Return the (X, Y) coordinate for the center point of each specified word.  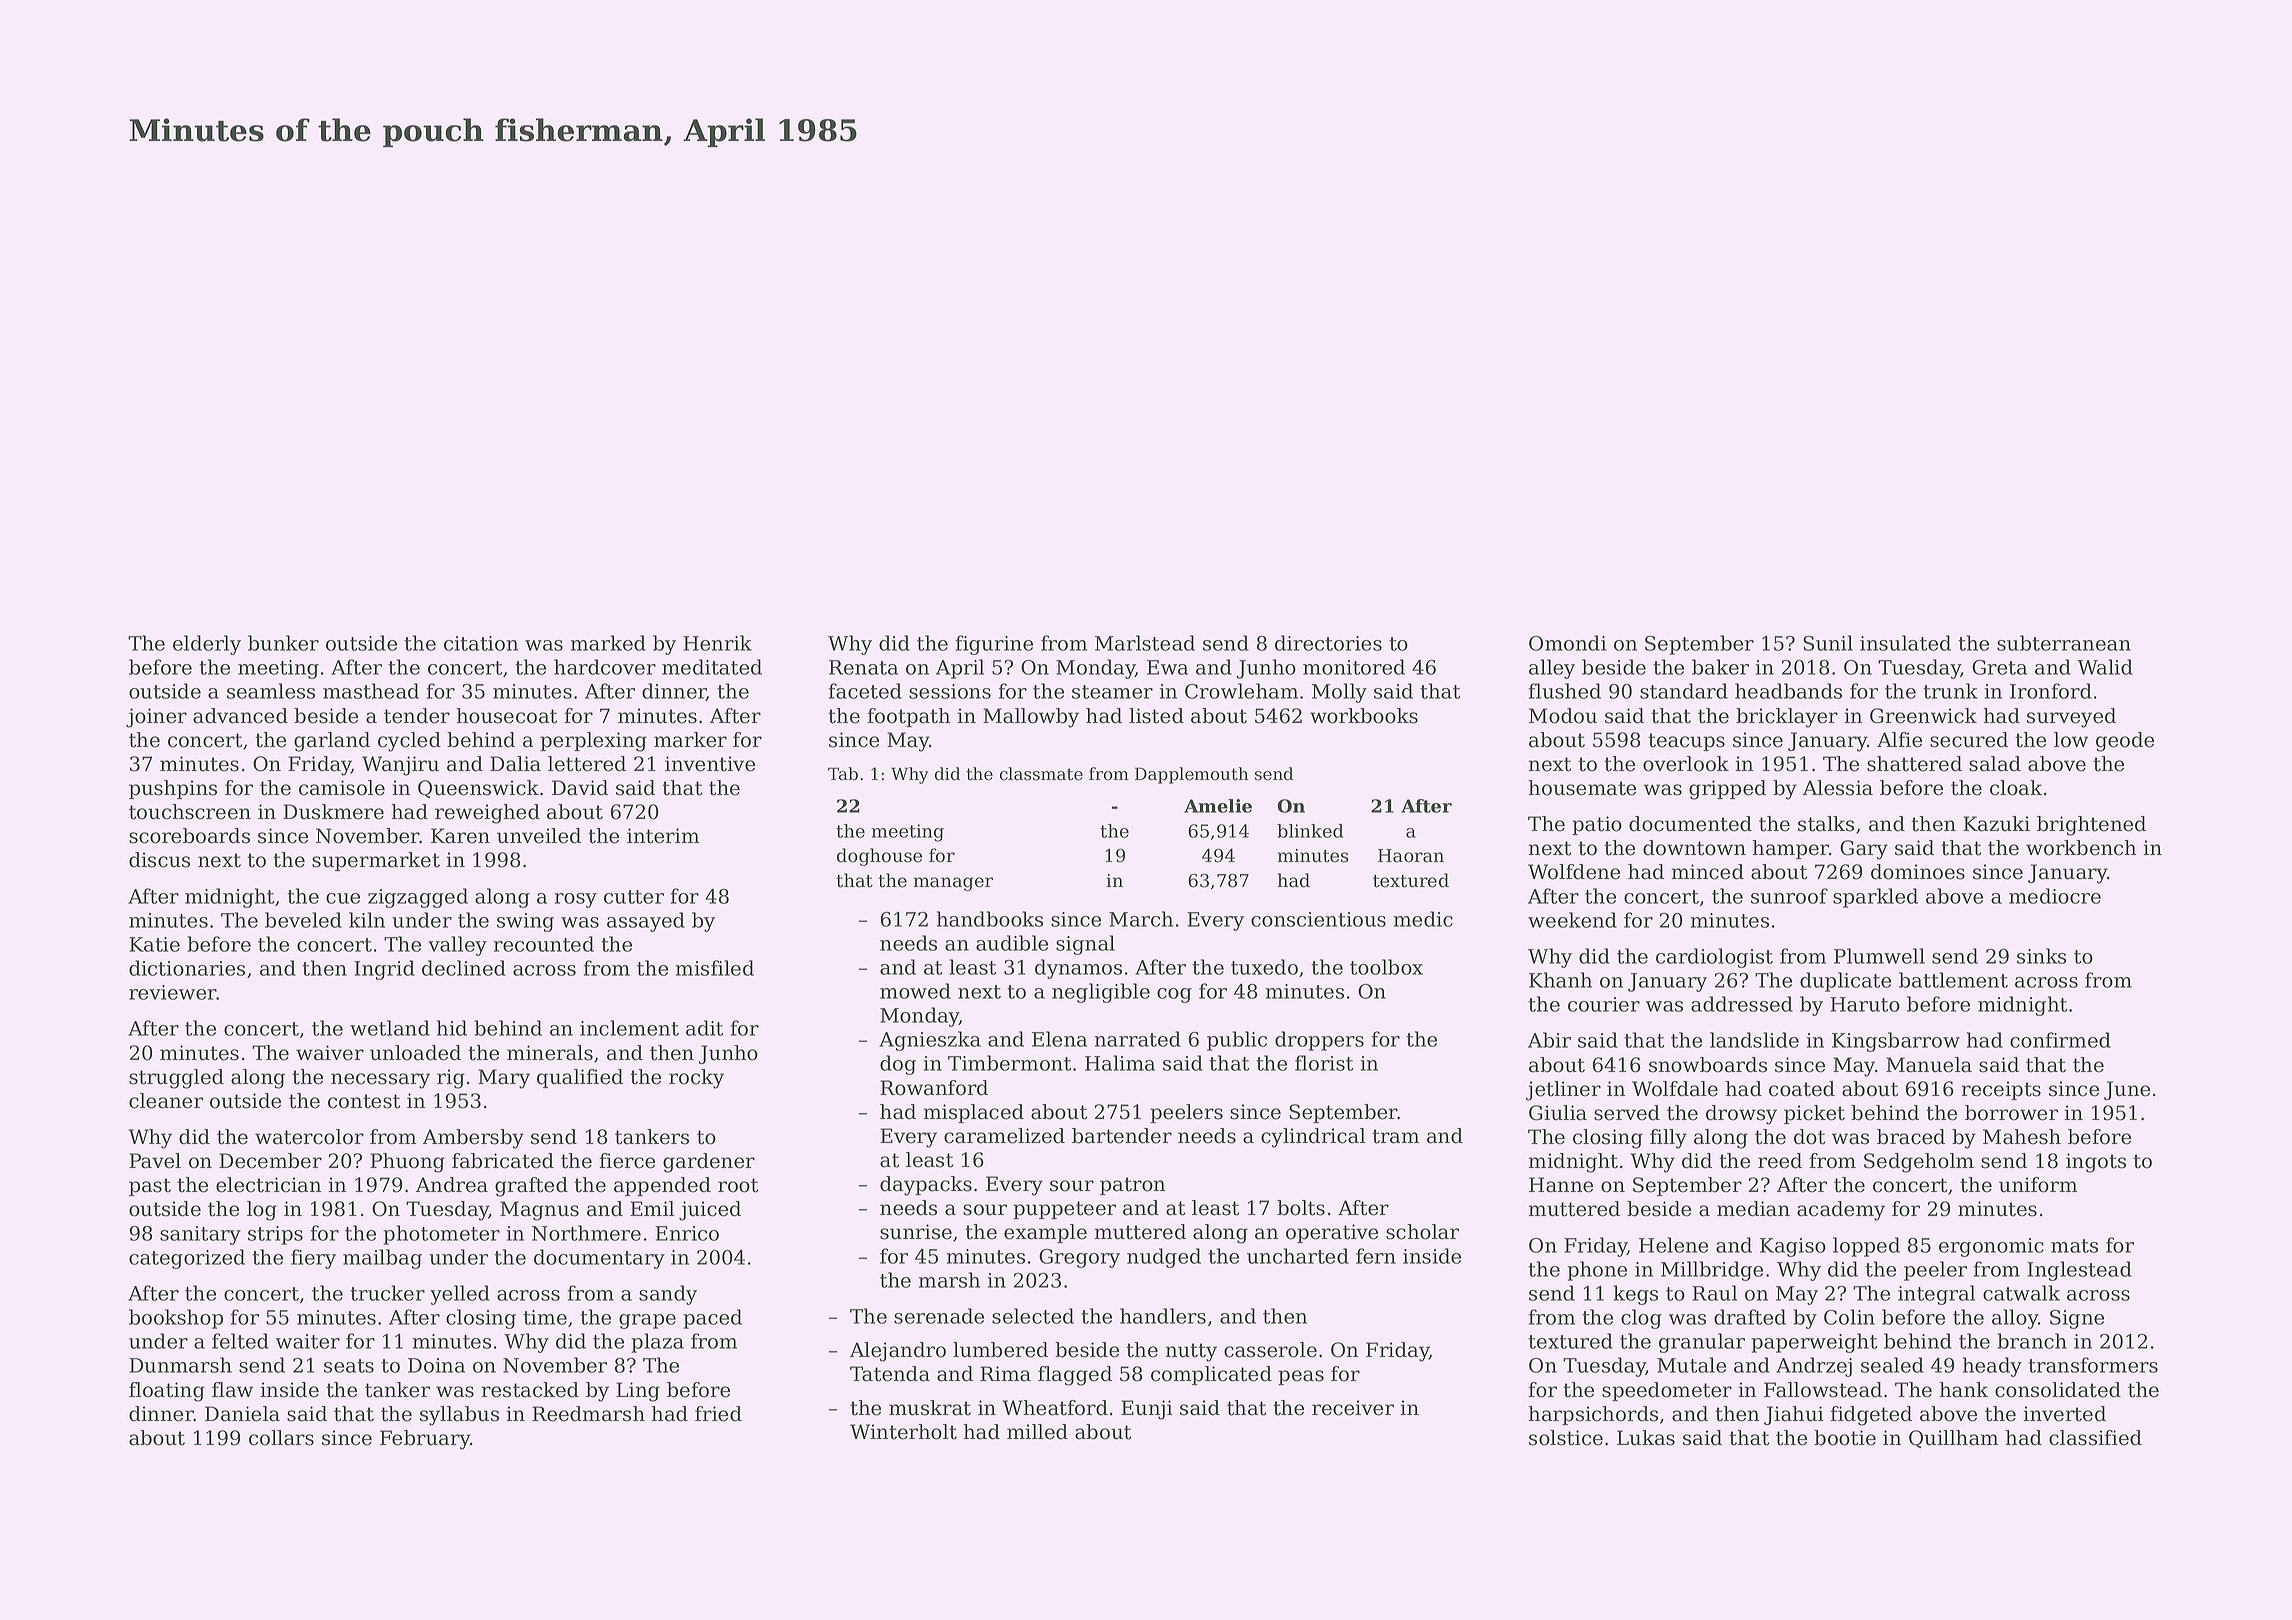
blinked (1310, 831)
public (1237, 1041)
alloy (2015, 1319)
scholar (1422, 1232)
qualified (580, 1078)
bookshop (176, 1319)
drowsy (1741, 1115)
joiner (156, 718)
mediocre (2055, 896)
